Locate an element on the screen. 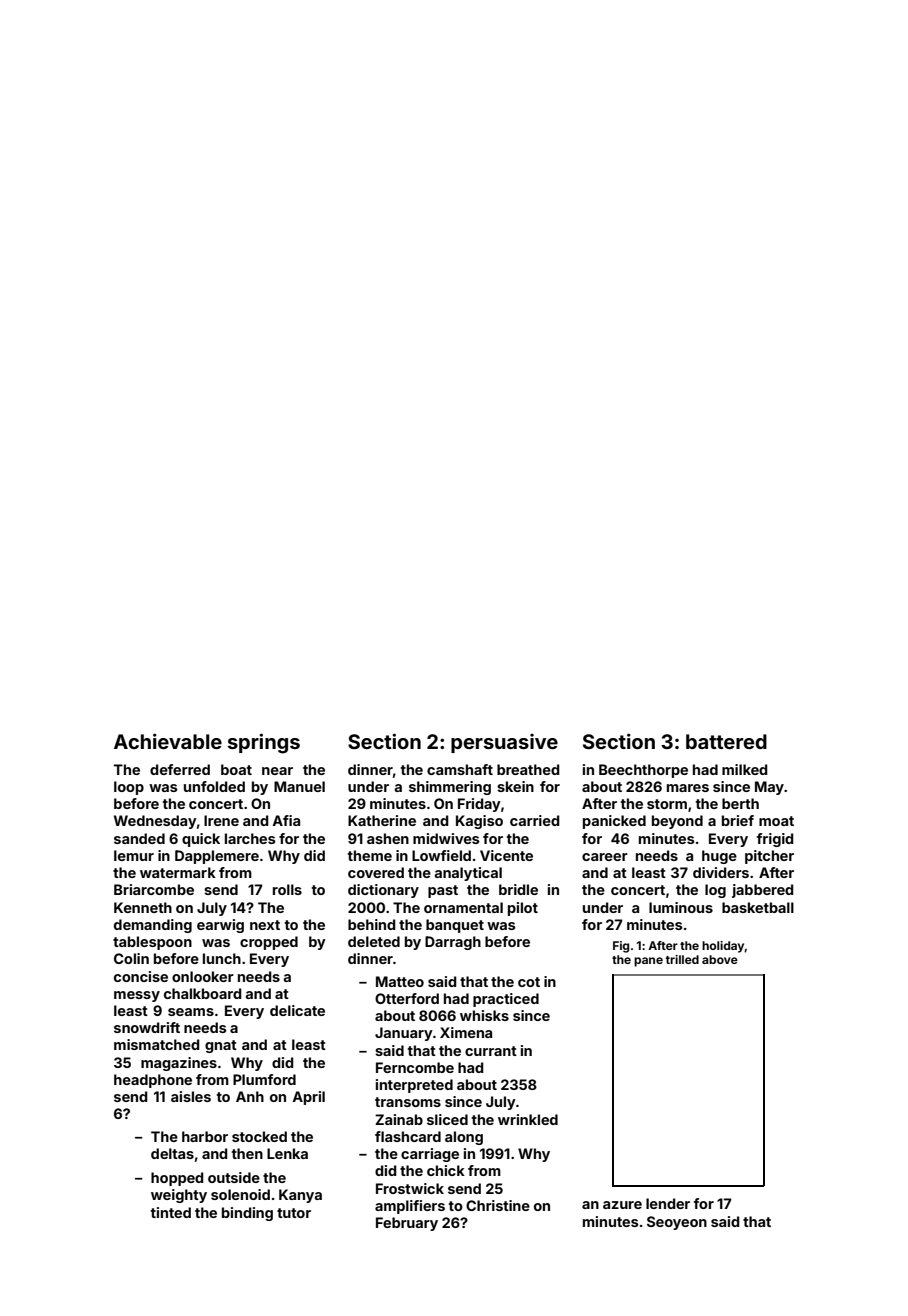 Image resolution: width=908 pixels, height=1316 pixels. dictionary is located at coordinates (383, 891).
